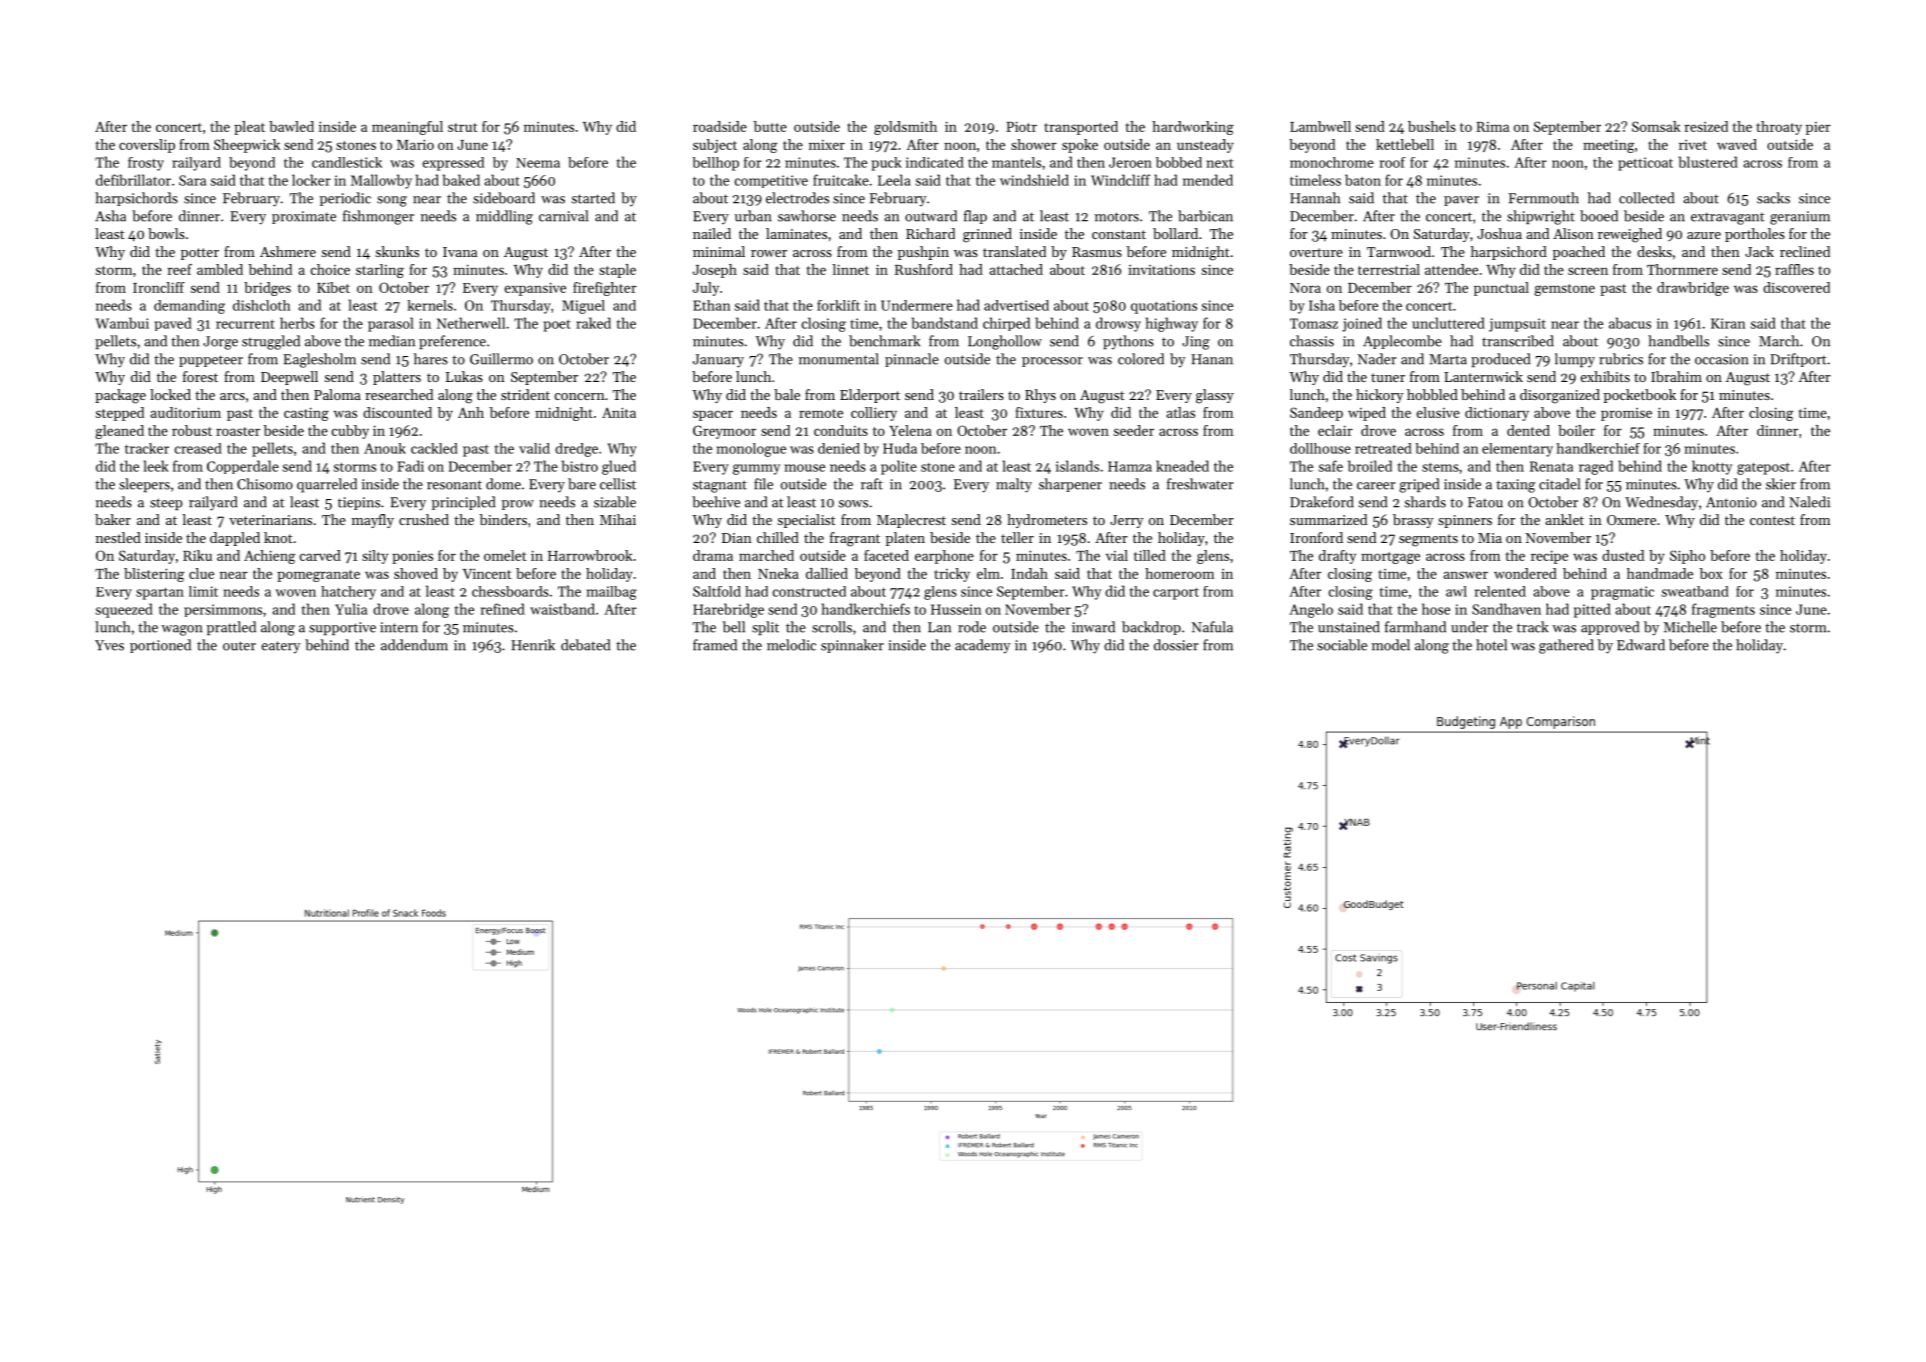 Image resolution: width=1926 pixels, height=1362 pixels. Describe the element at coordinates (533, 645) in the image. I see `Henrik` at that location.
